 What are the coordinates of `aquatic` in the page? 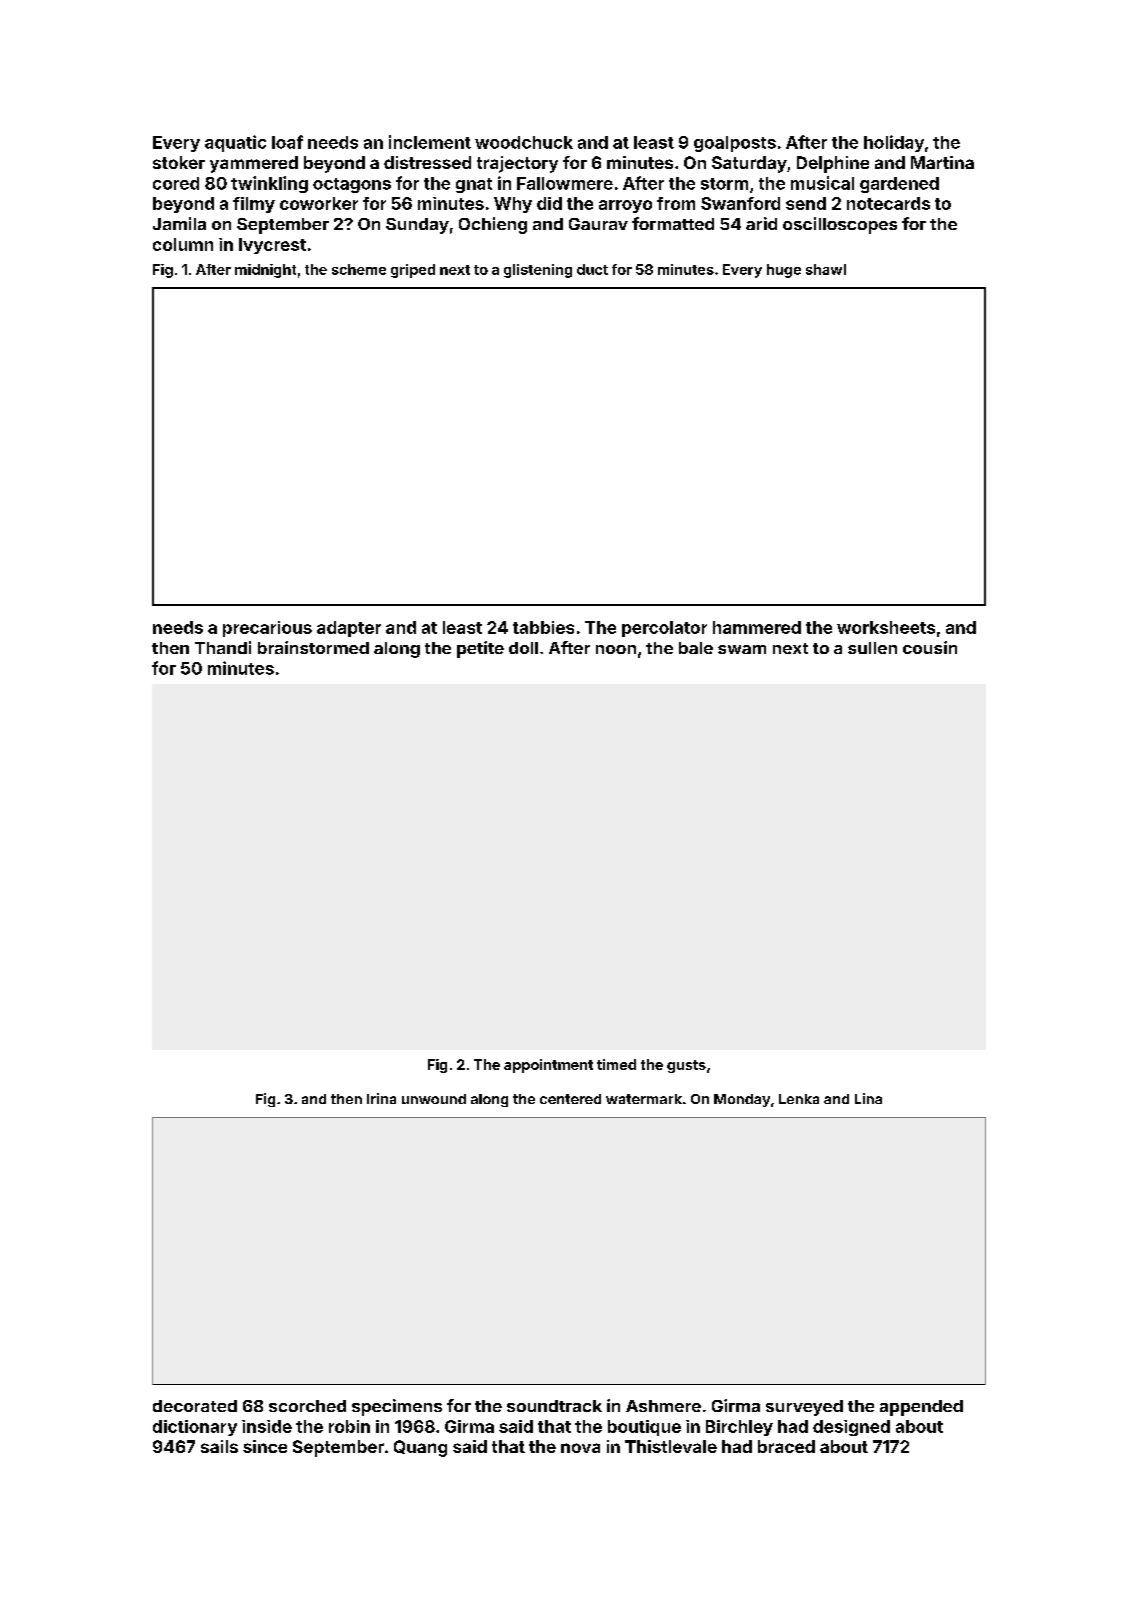 It's located at (235, 143).
